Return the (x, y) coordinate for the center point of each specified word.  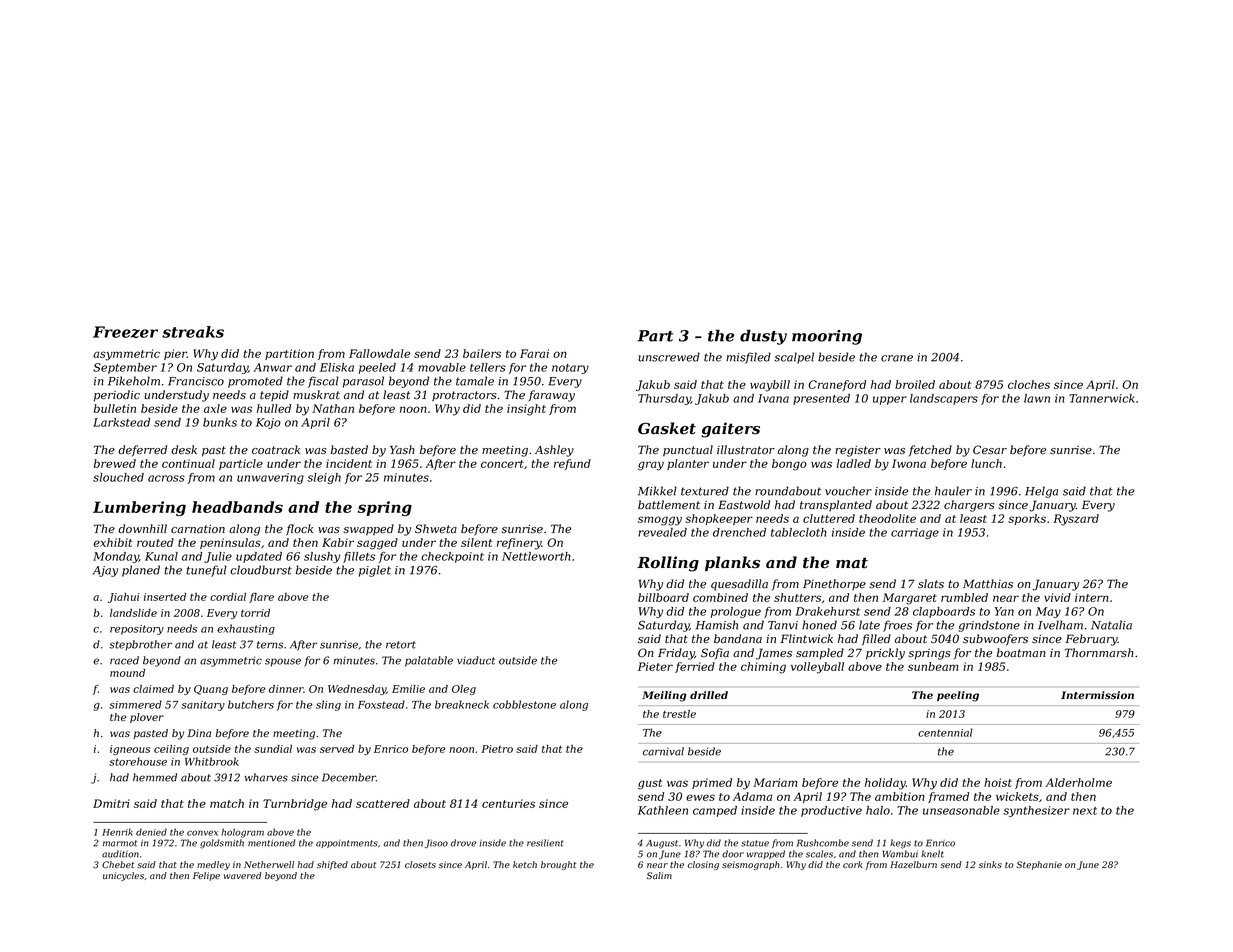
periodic (117, 396)
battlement (669, 504)
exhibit (112, 542)
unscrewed (669, 357)
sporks (1027, 519)
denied (151, 832)
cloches (1029, 384)
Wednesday (357, 690)
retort (401, 645)
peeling (958, 696)
